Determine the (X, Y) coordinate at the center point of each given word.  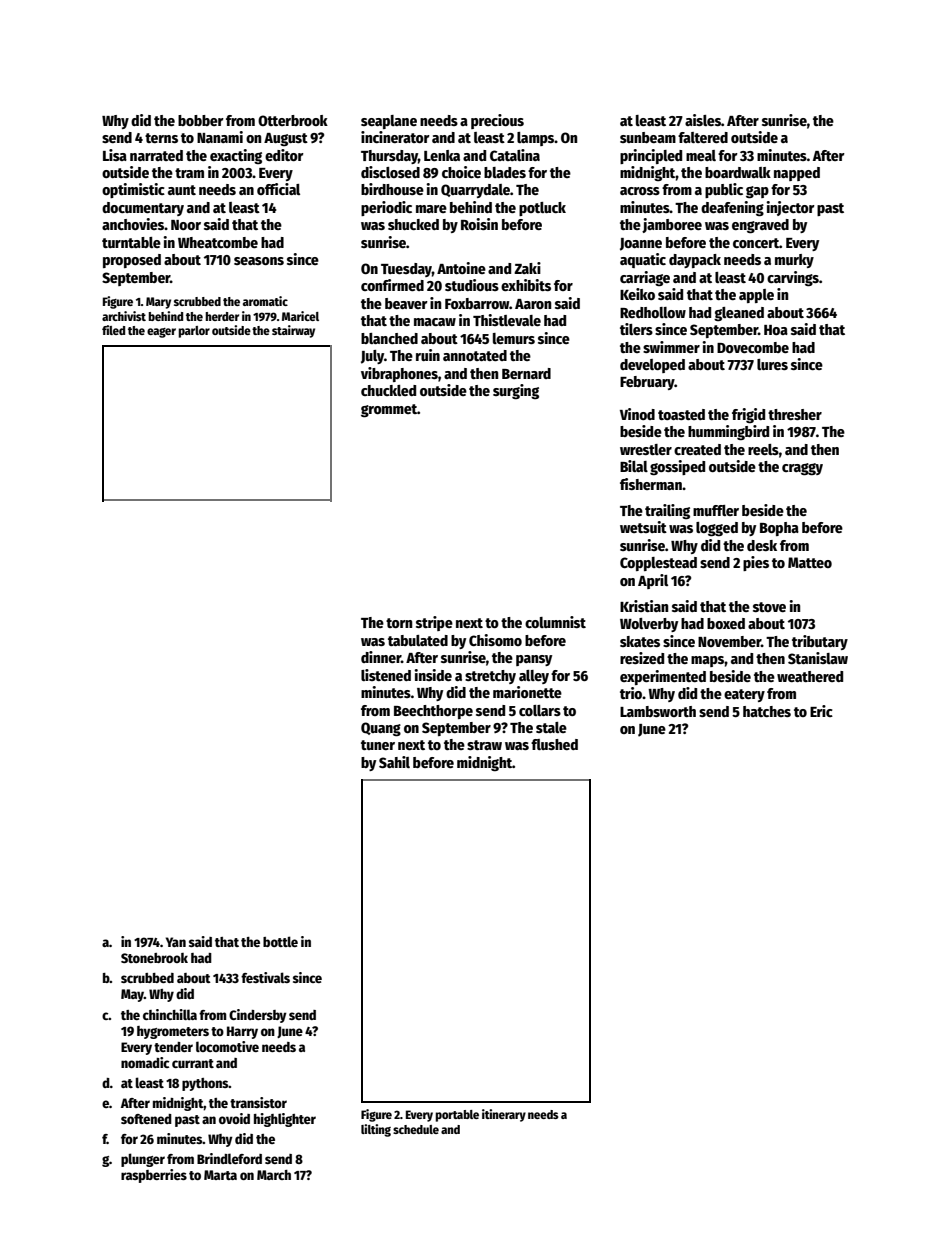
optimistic (133, 190)
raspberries (154, 1176)
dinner (381, 657)
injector (790, 208)
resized (642, 658)
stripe (434, 623)
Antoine (461, 268)
